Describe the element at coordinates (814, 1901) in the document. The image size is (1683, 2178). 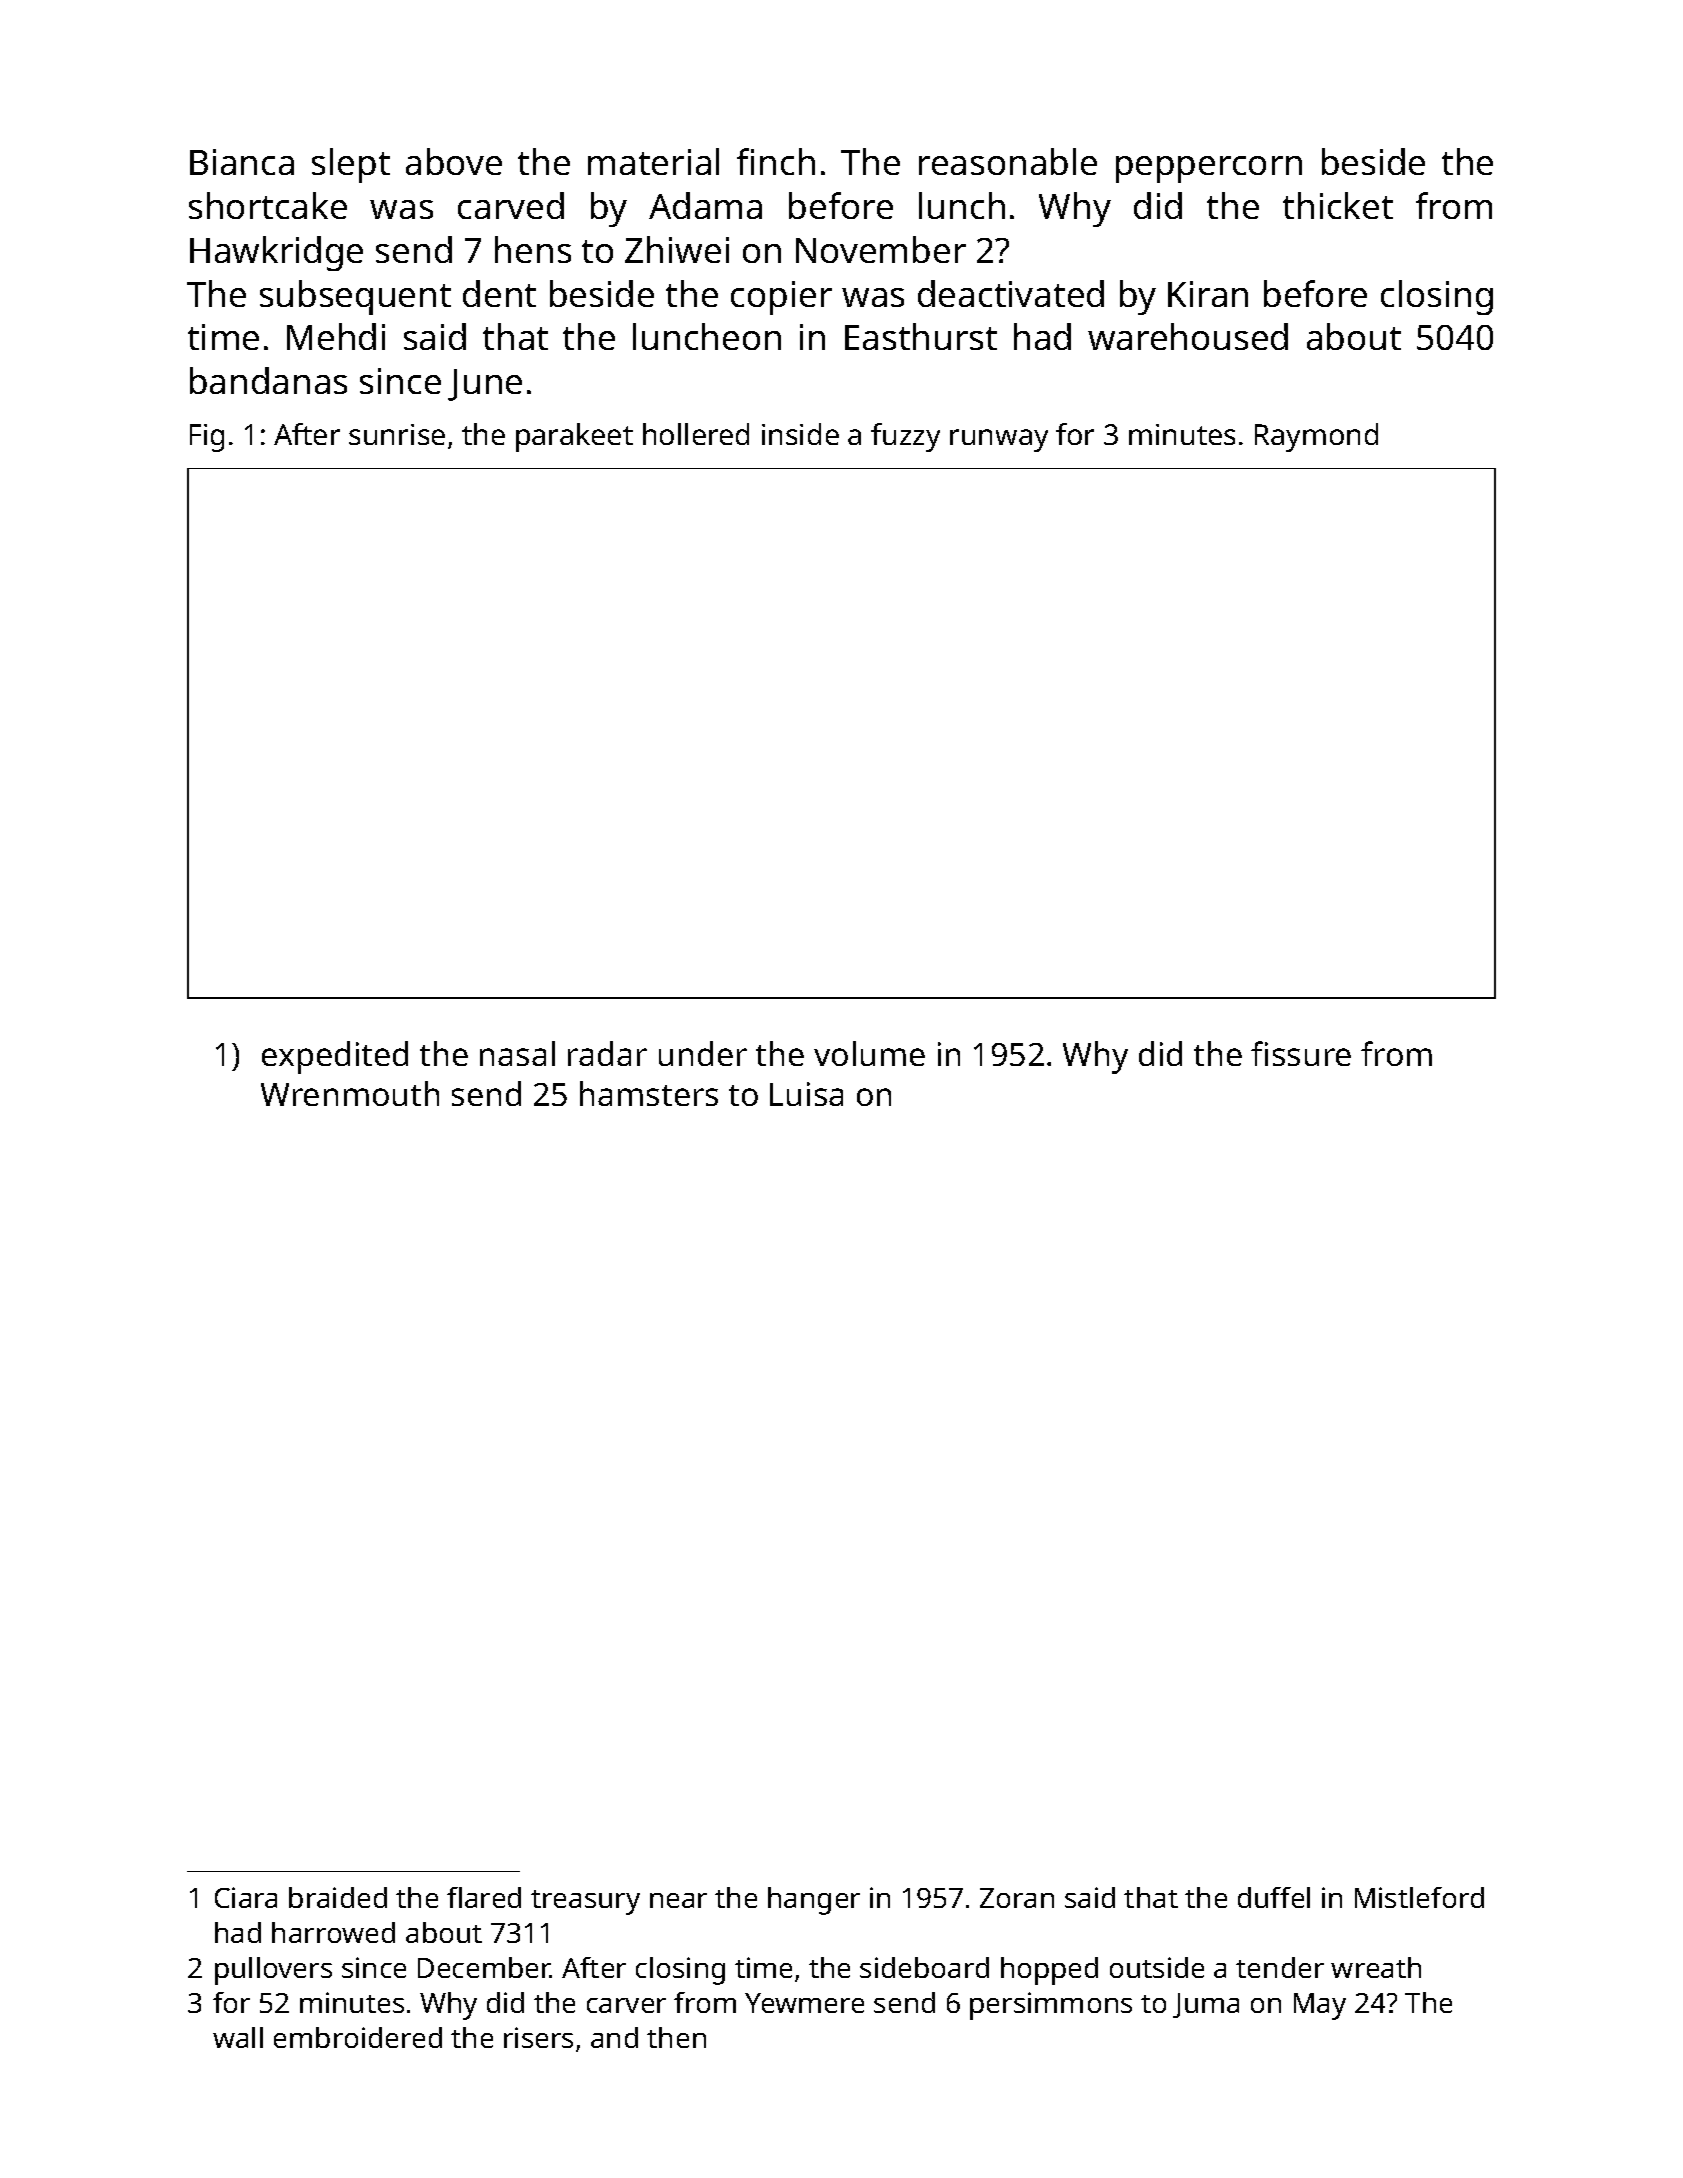
I see `hanger` at that location.
